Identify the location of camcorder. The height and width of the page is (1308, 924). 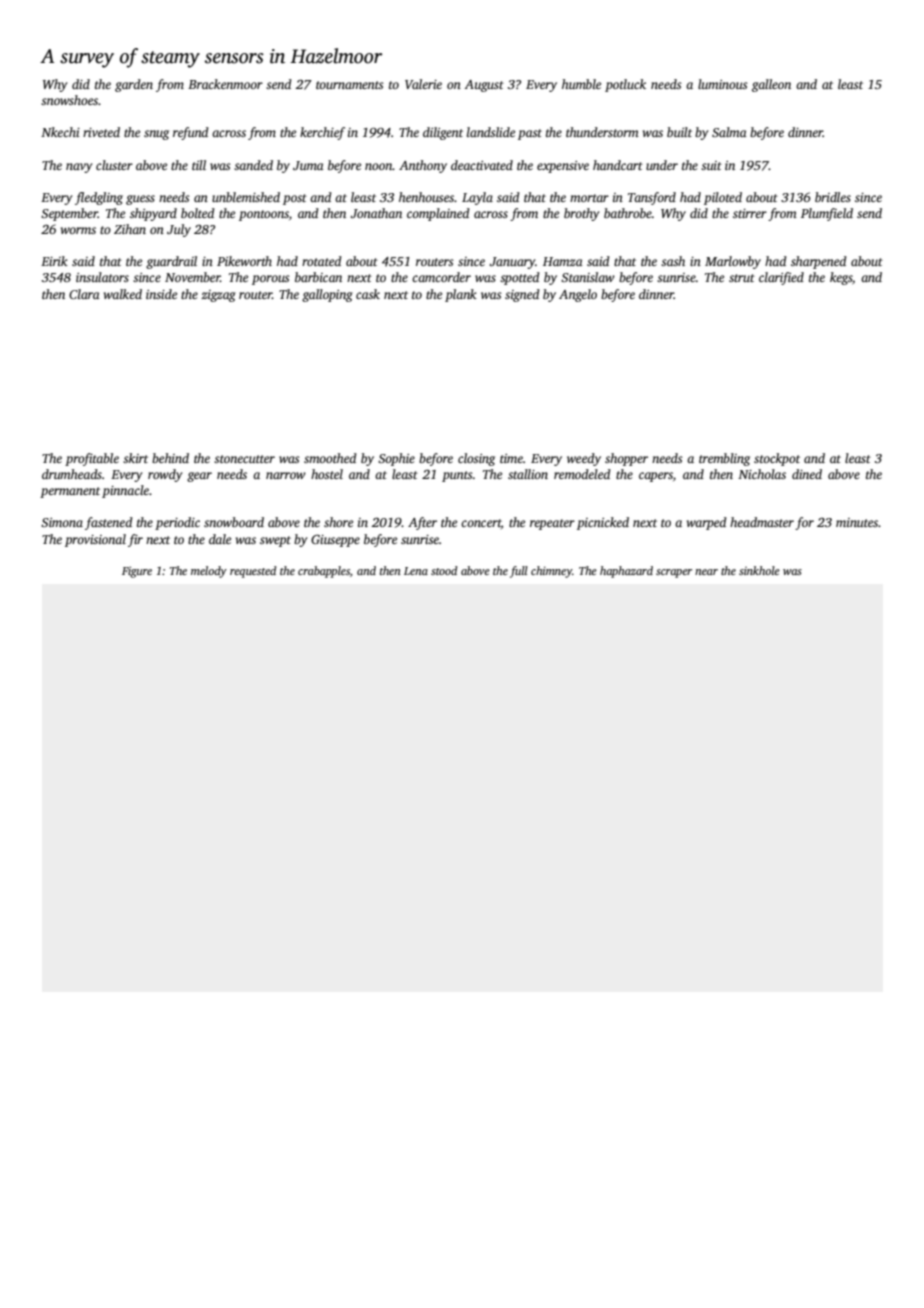
(441, 277).
